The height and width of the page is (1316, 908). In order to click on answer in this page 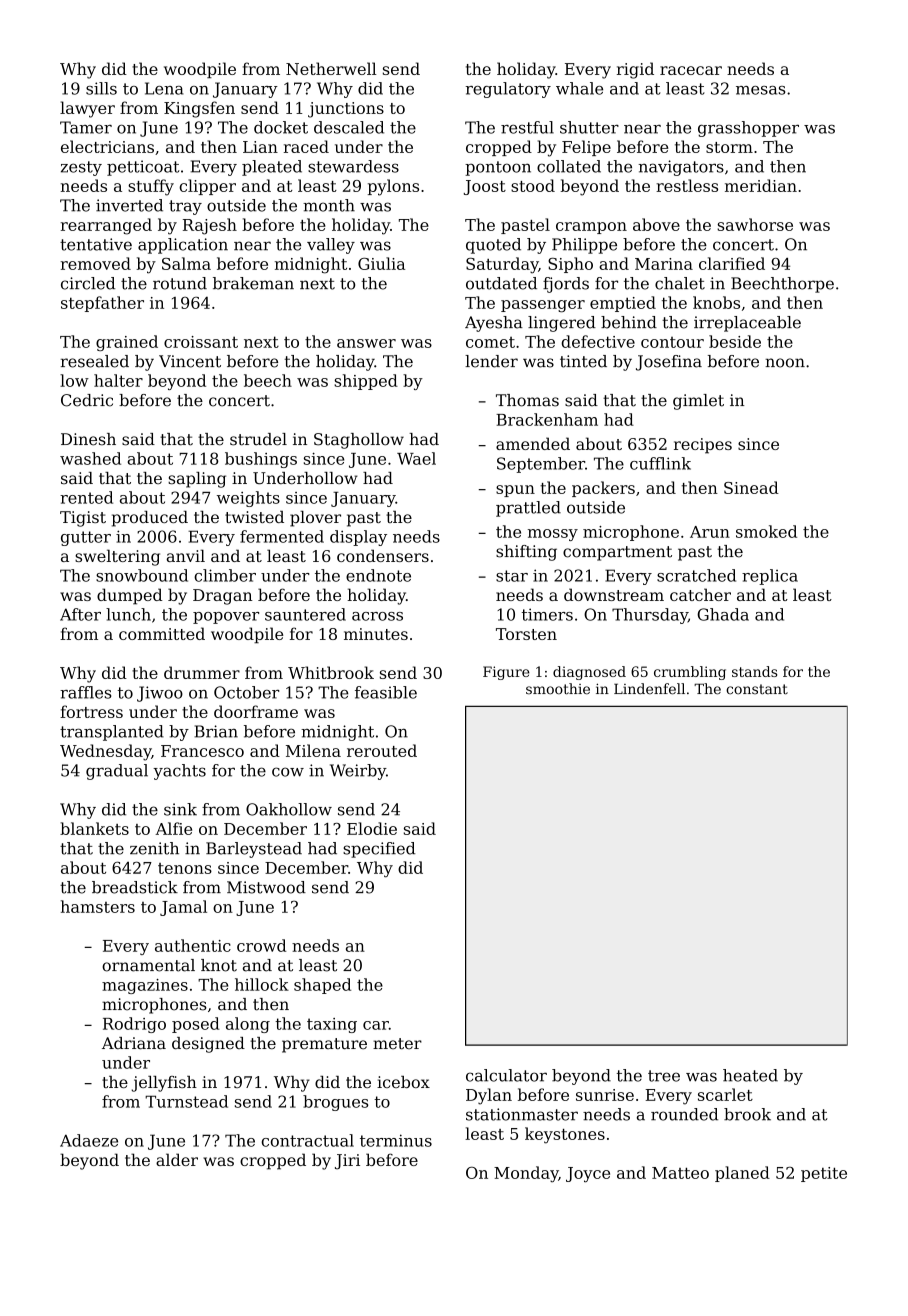, I will do `click(366, 343)`.
